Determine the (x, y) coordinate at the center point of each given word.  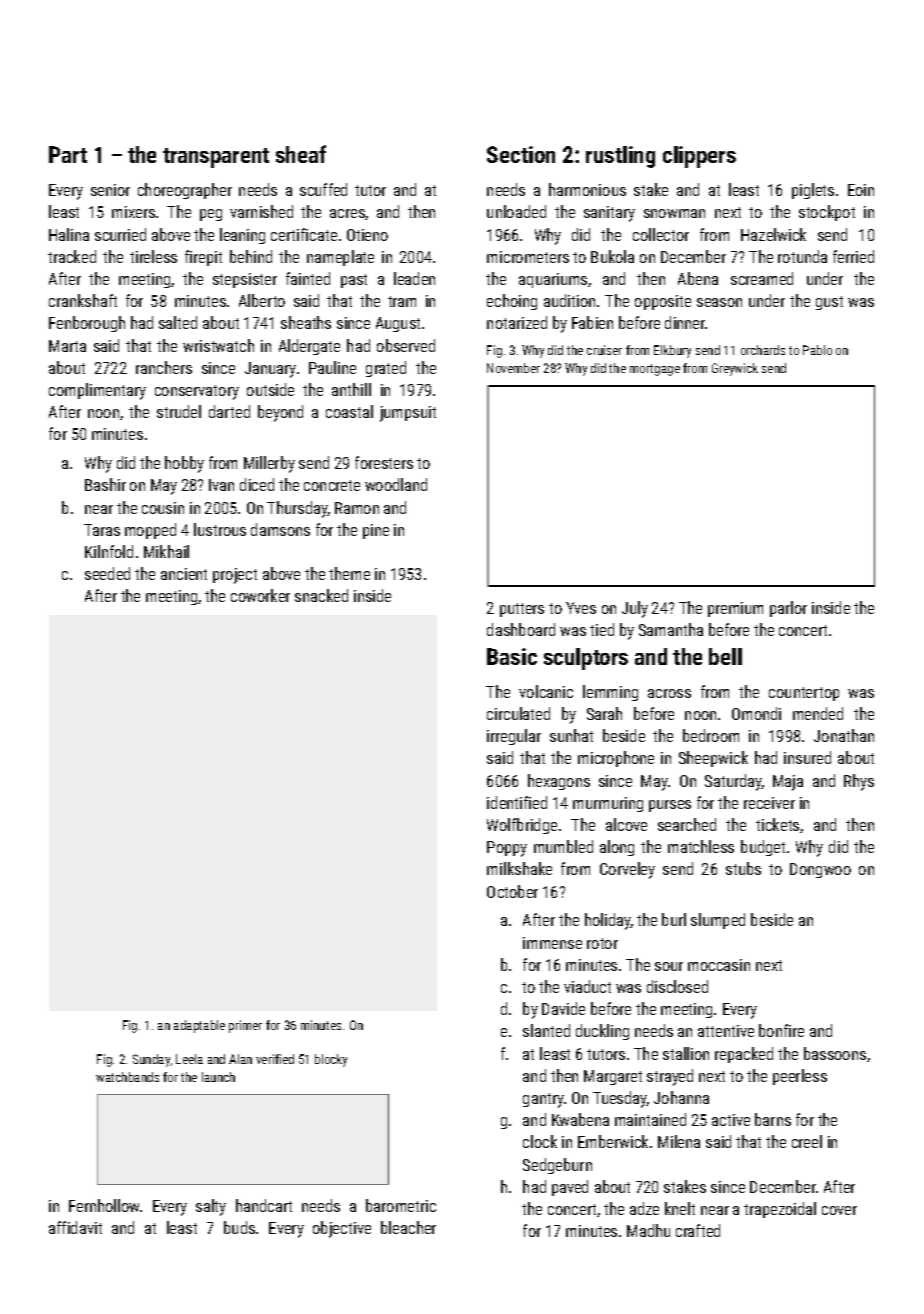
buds (239, 1227)
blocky (331, 1060)
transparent (216, 158)
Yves (581, 608)
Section (521, 154)
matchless (701, 846)
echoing (512, 302)
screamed (762, 278)
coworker (260, 595)
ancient (184, 574)
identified (517, 802)
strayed (670, 1077)
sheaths (306, 322)
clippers (699, 157)
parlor (788, 609)
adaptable (199, 1026)
